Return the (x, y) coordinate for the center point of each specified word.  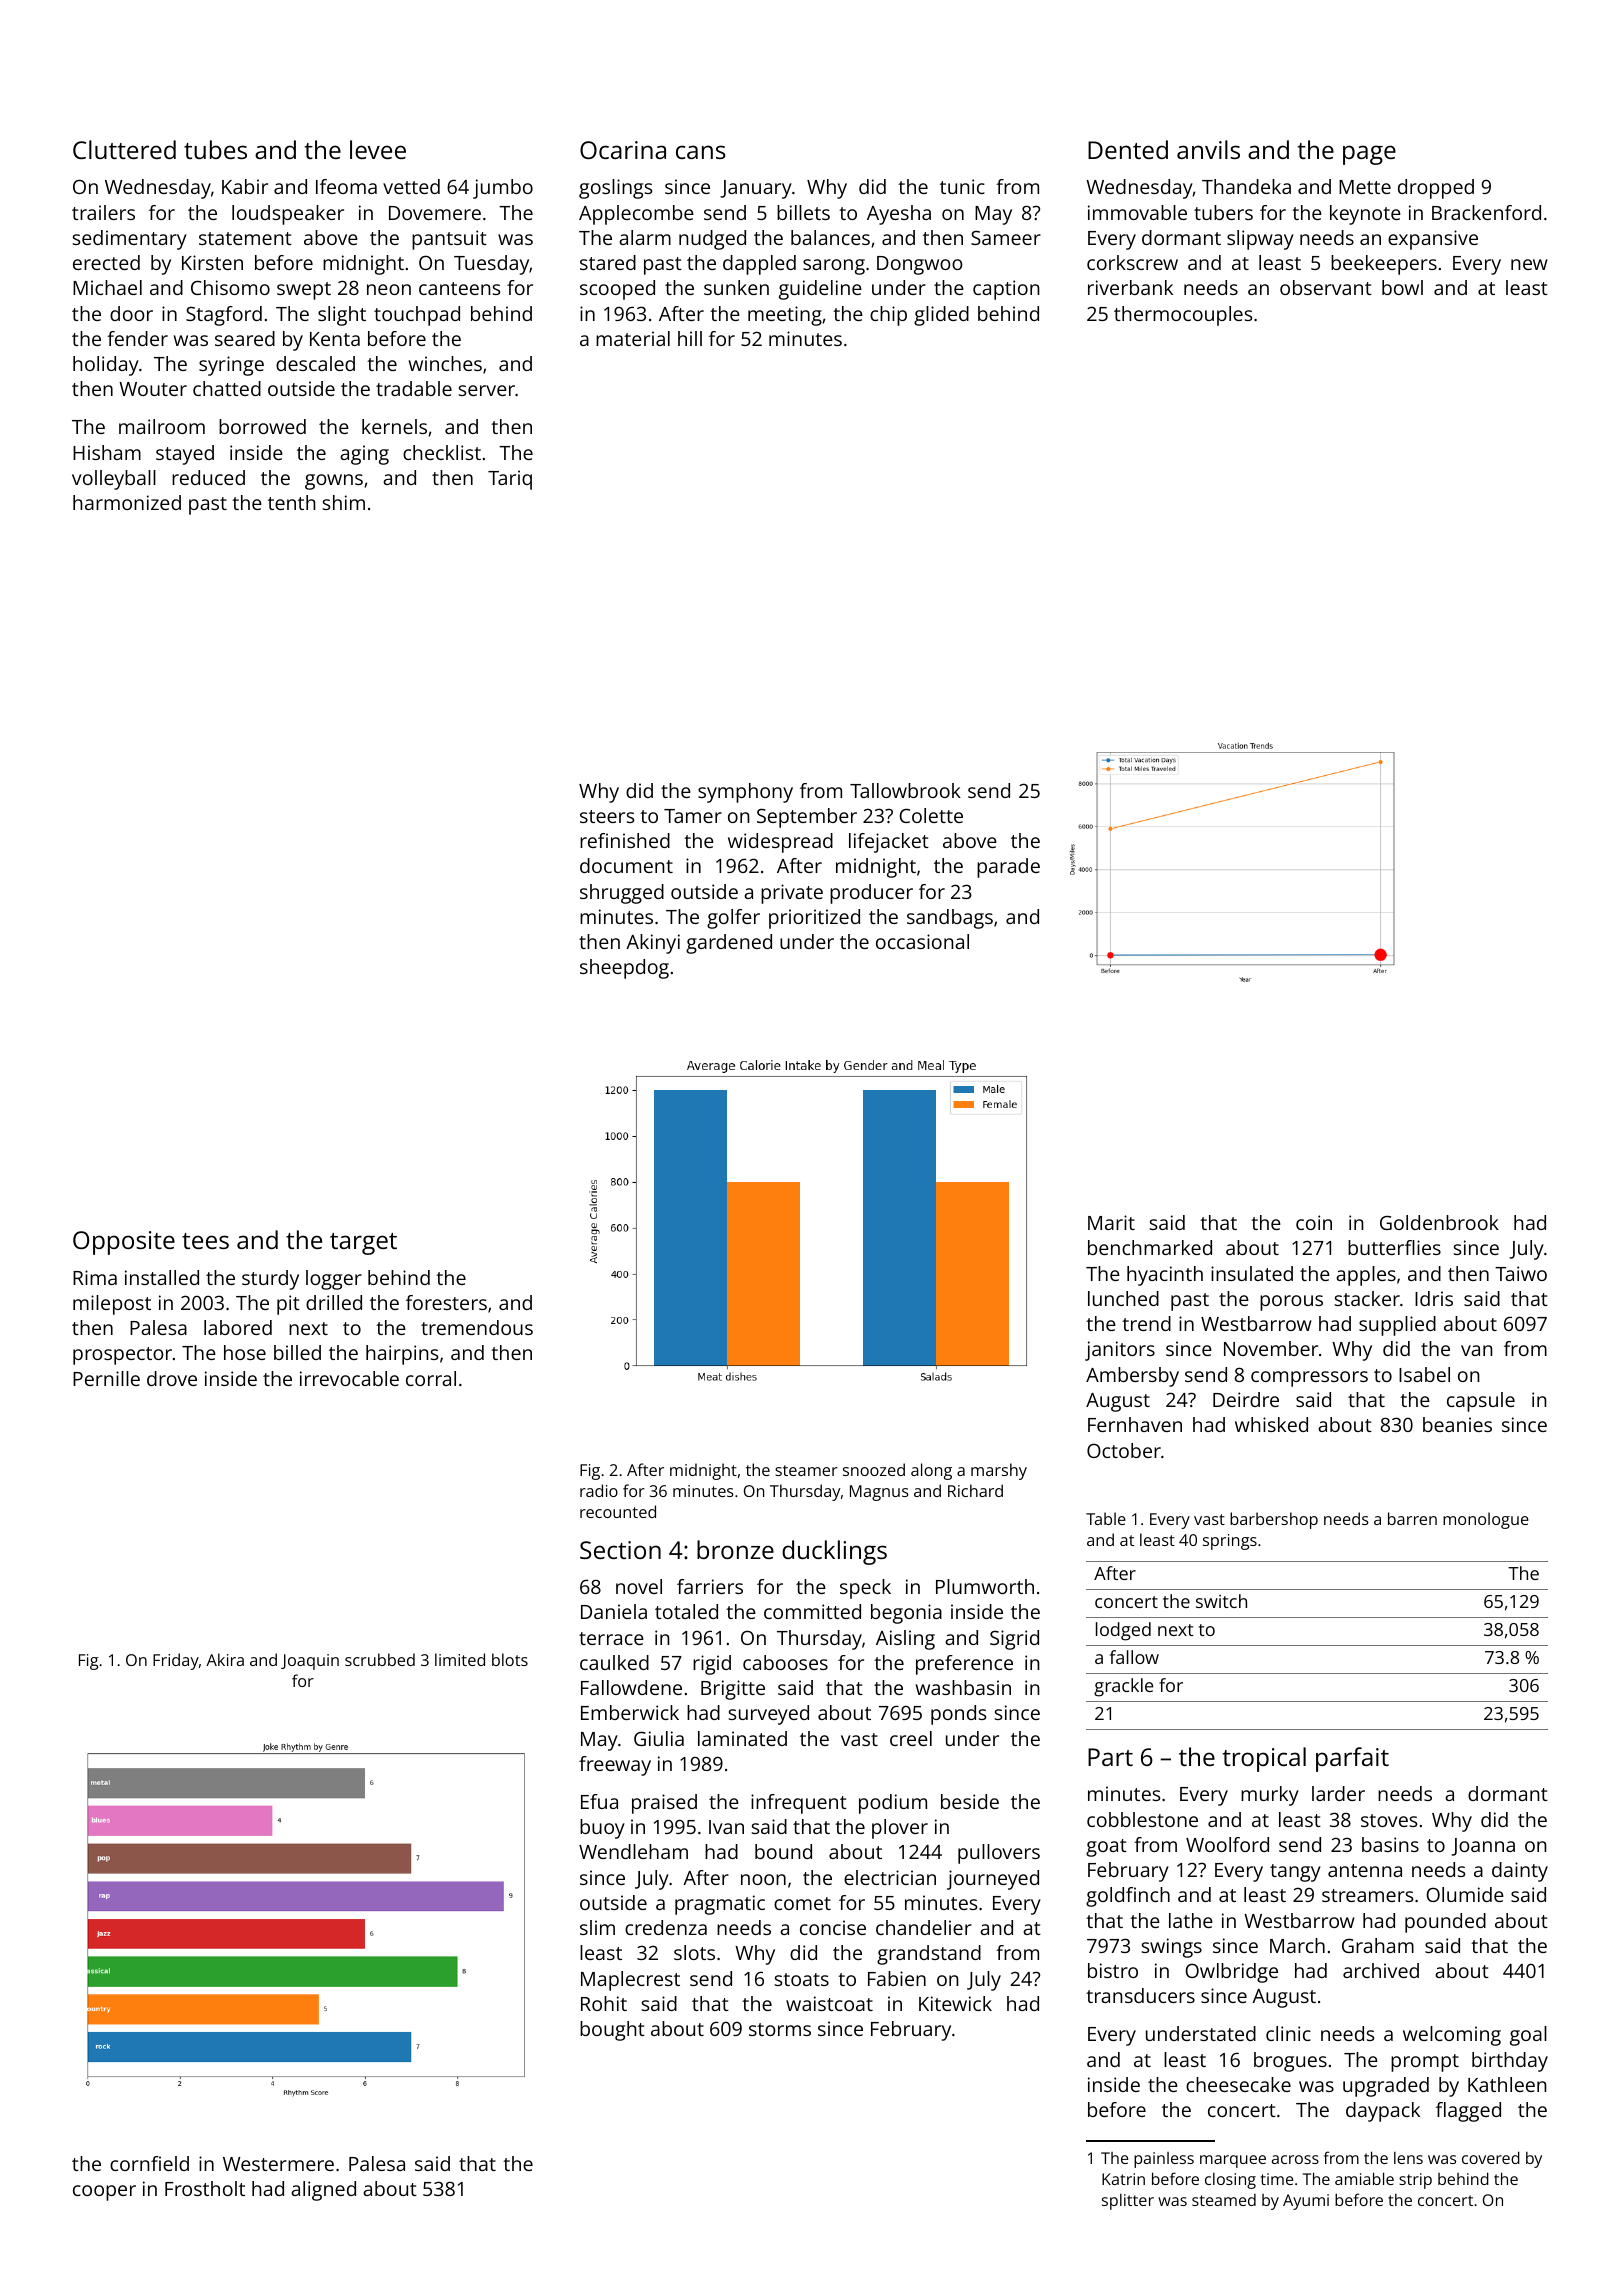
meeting (785, 316)
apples (1366, 1276)
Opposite (124, 1243)
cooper (104, 2193)
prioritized (814, 919)
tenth (292, 502)
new (1529, 264)
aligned (323, 2191)
